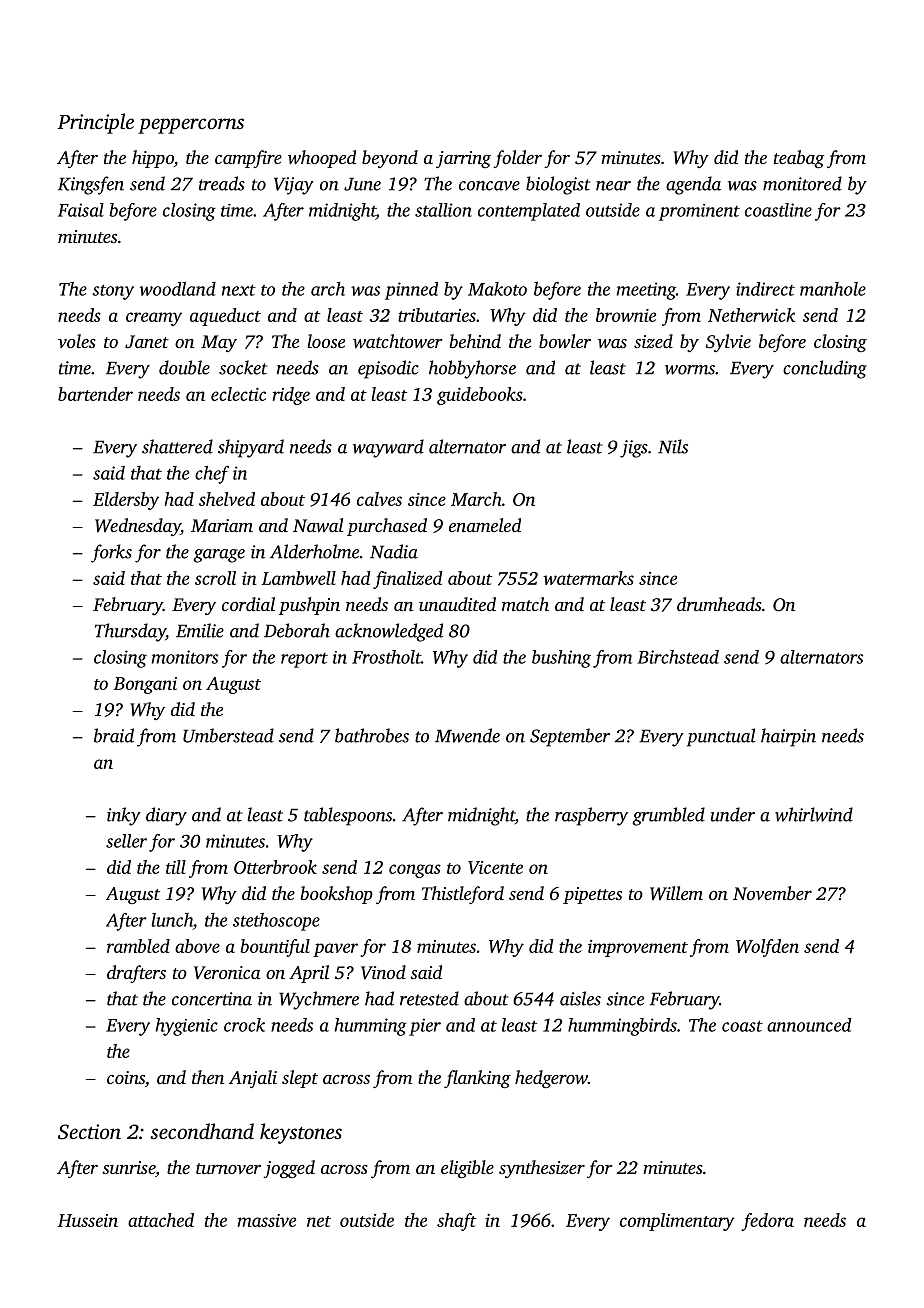 The image size is (924, 1308). What do you see at coordinates (677, 1222) in the screenshot?
I see `complimentary` at bounding box center [677, 1222].
